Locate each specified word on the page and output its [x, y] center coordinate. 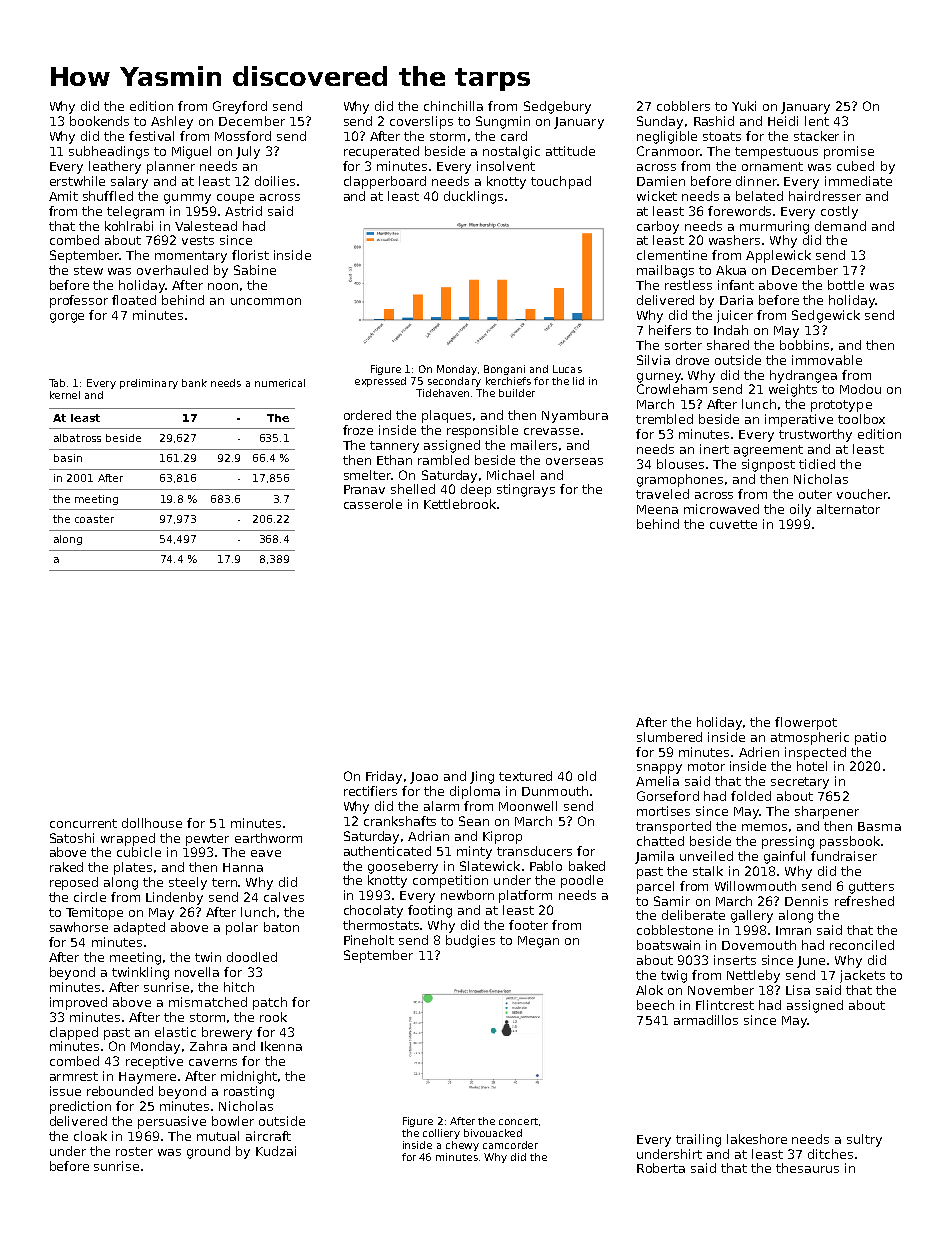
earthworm [268, 838]
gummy [187, 199]
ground [208, 1152]
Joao [424, 778]
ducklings [473, 197]
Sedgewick [826, 316]
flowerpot [806, 723]
